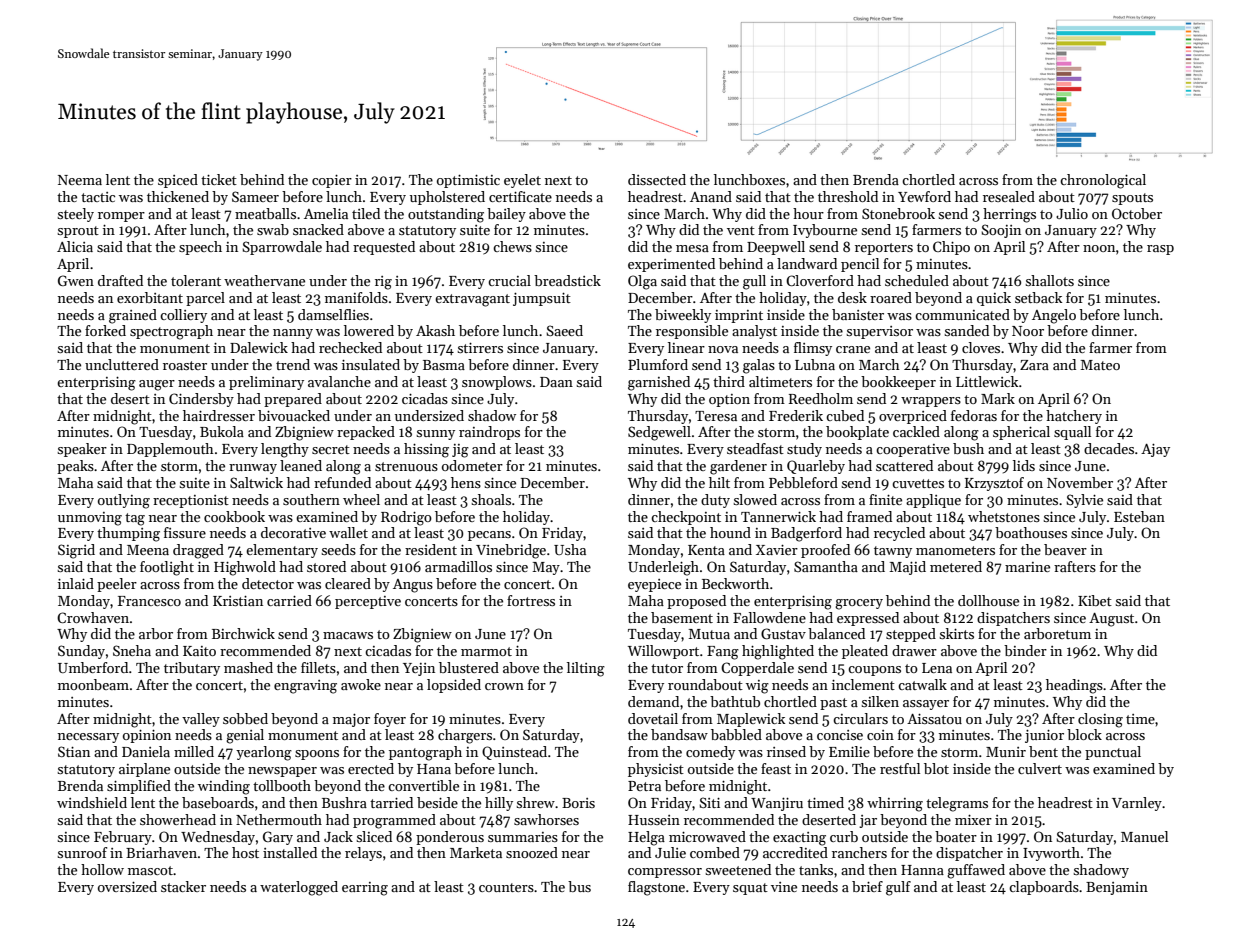 The height and width of the screenshot is (952, 1233). What do you see at coordinates (706, 550) in the screenshot?
I see `Kenta` at bounding box center [706, 550].
